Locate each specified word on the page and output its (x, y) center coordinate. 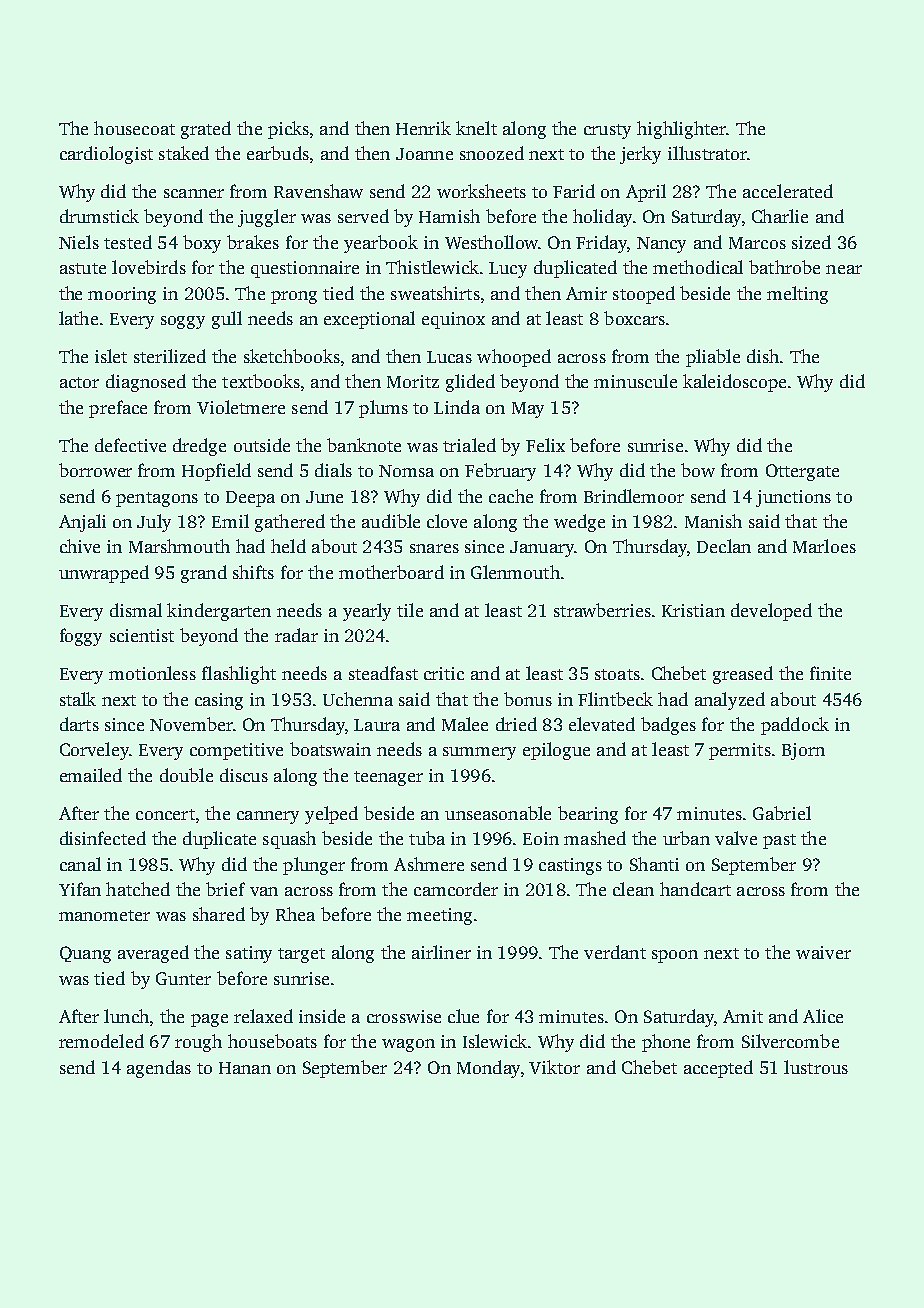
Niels (79, 242)
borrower (95, 470)
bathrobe (784, 267)
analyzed (730, 701)
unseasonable (498, 813)
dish (763, 356)
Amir (586, 293)
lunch (126, 1016)
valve (736, 838)
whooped (514, 358)
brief (225, 889)
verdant (615, 952)
